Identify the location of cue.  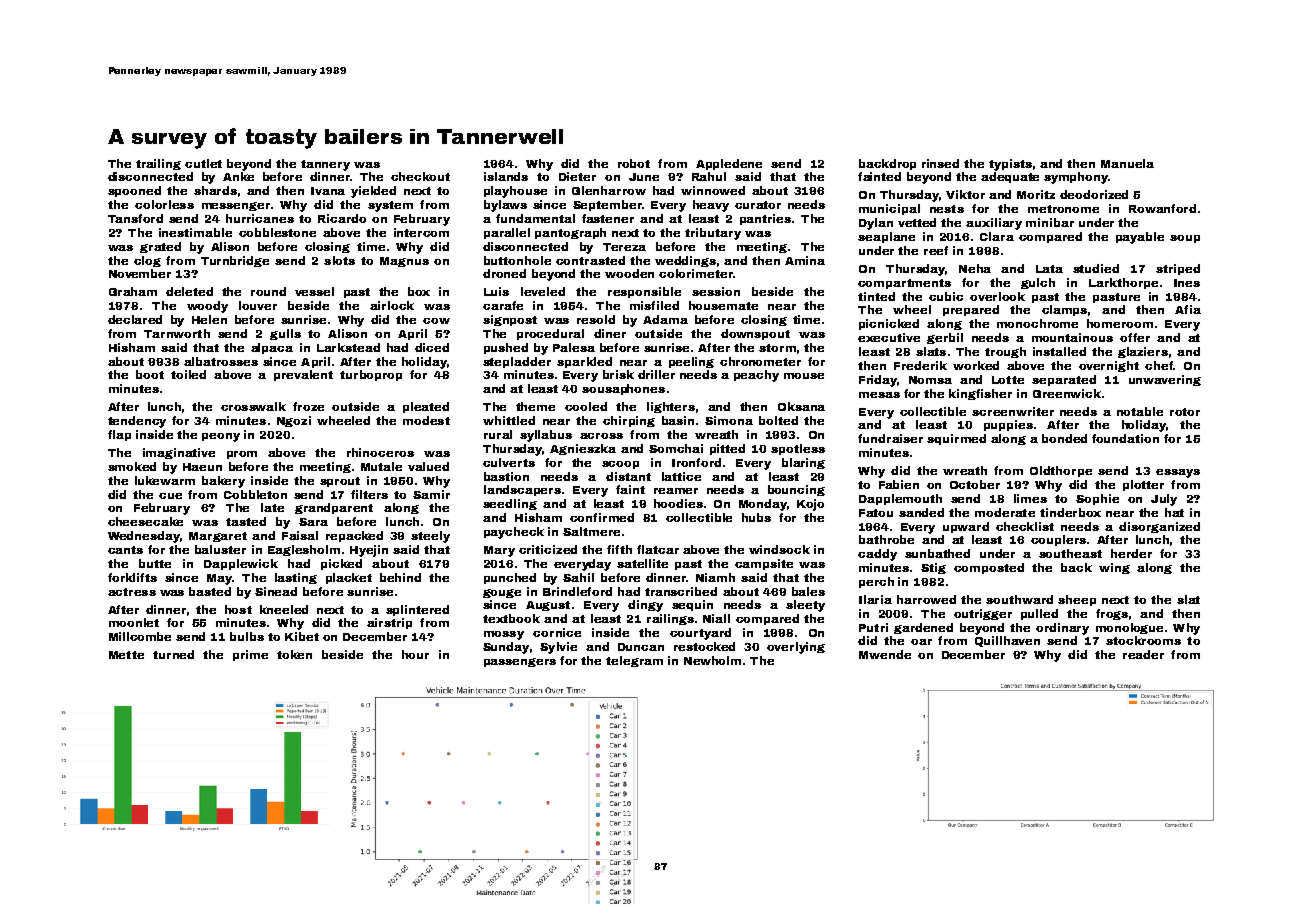
(170, 496).
